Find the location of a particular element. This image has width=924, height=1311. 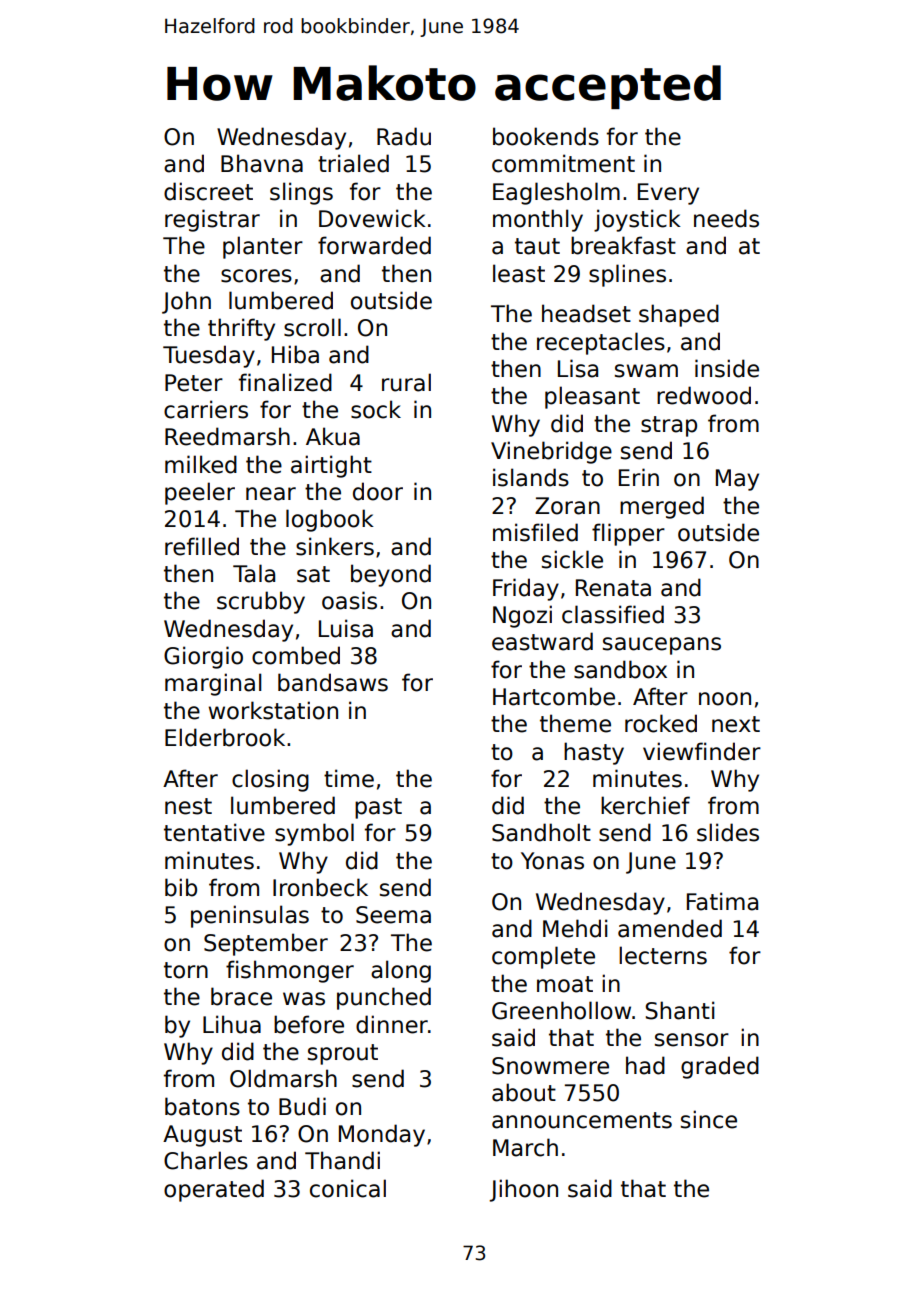

Snowmere is located at coordinates (550, 1066).
